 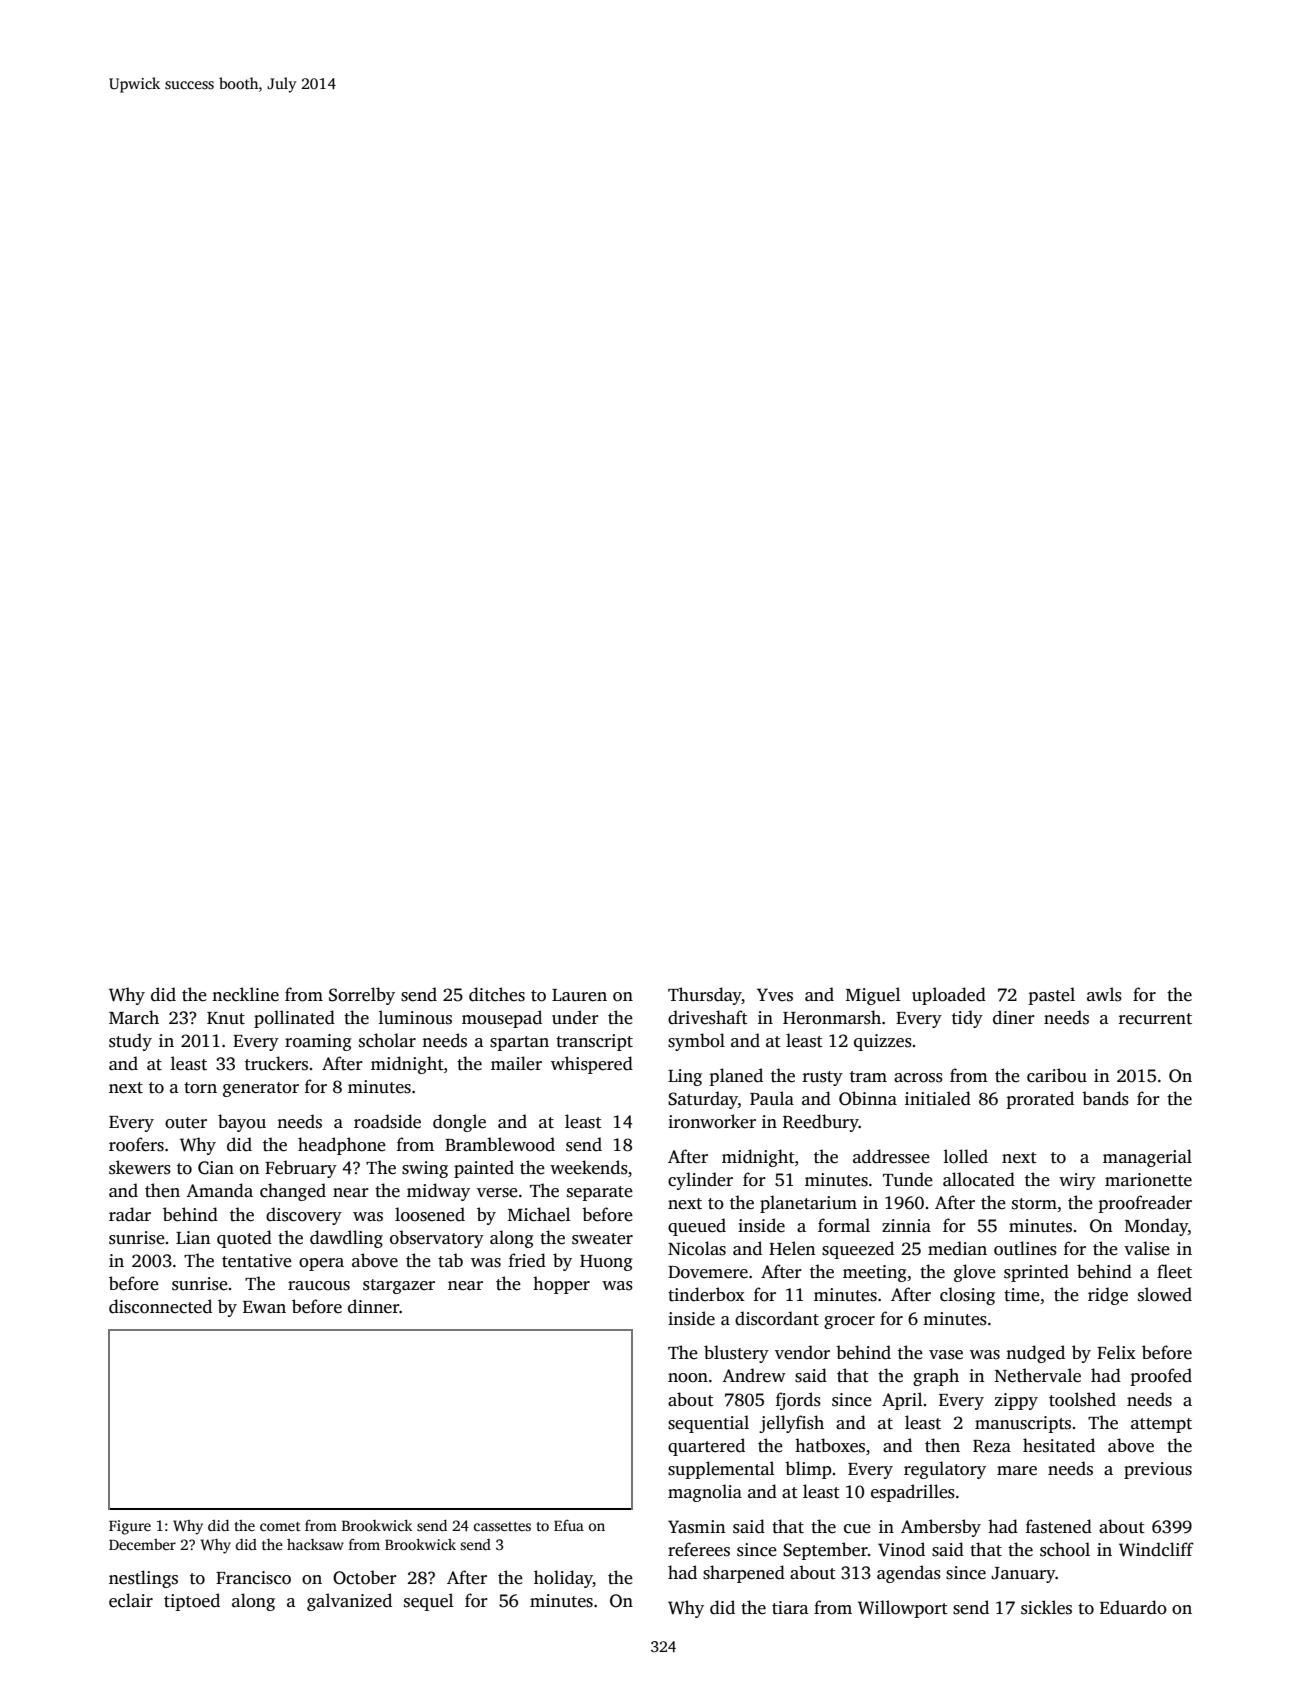 I want to click on galvanized, so click(x=349, y=1602).
